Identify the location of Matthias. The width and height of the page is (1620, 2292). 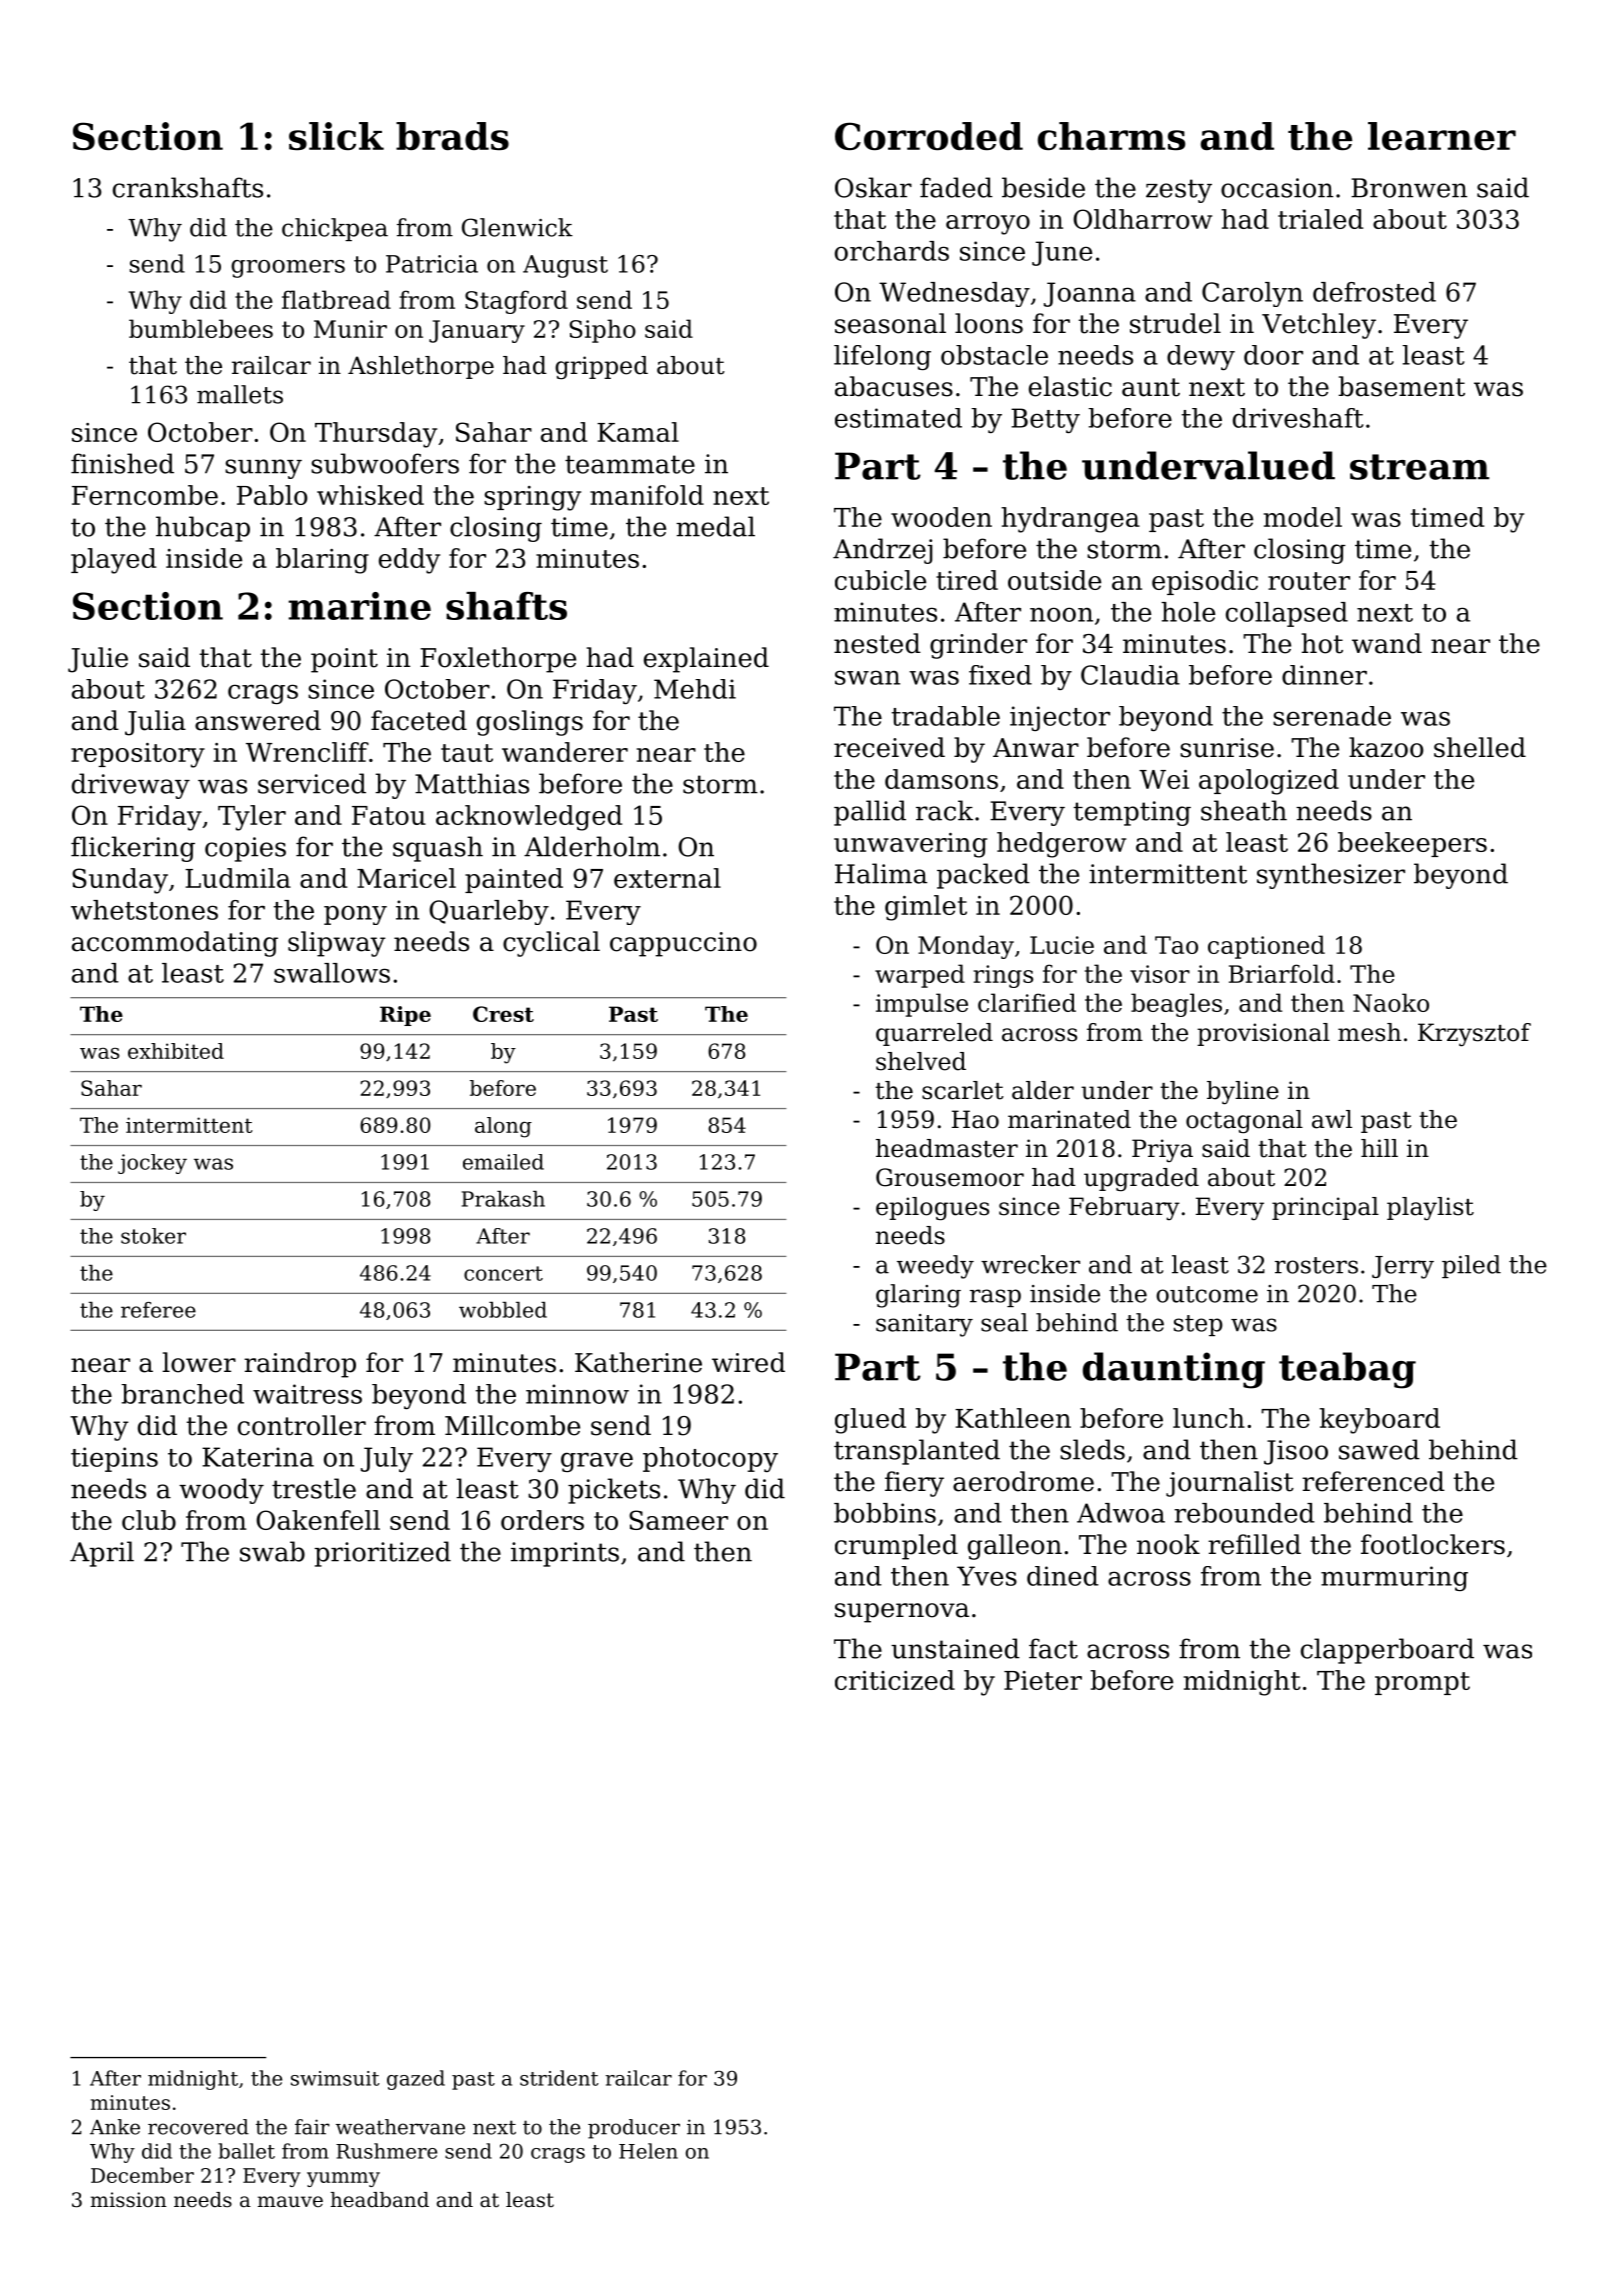
(472, 783).
